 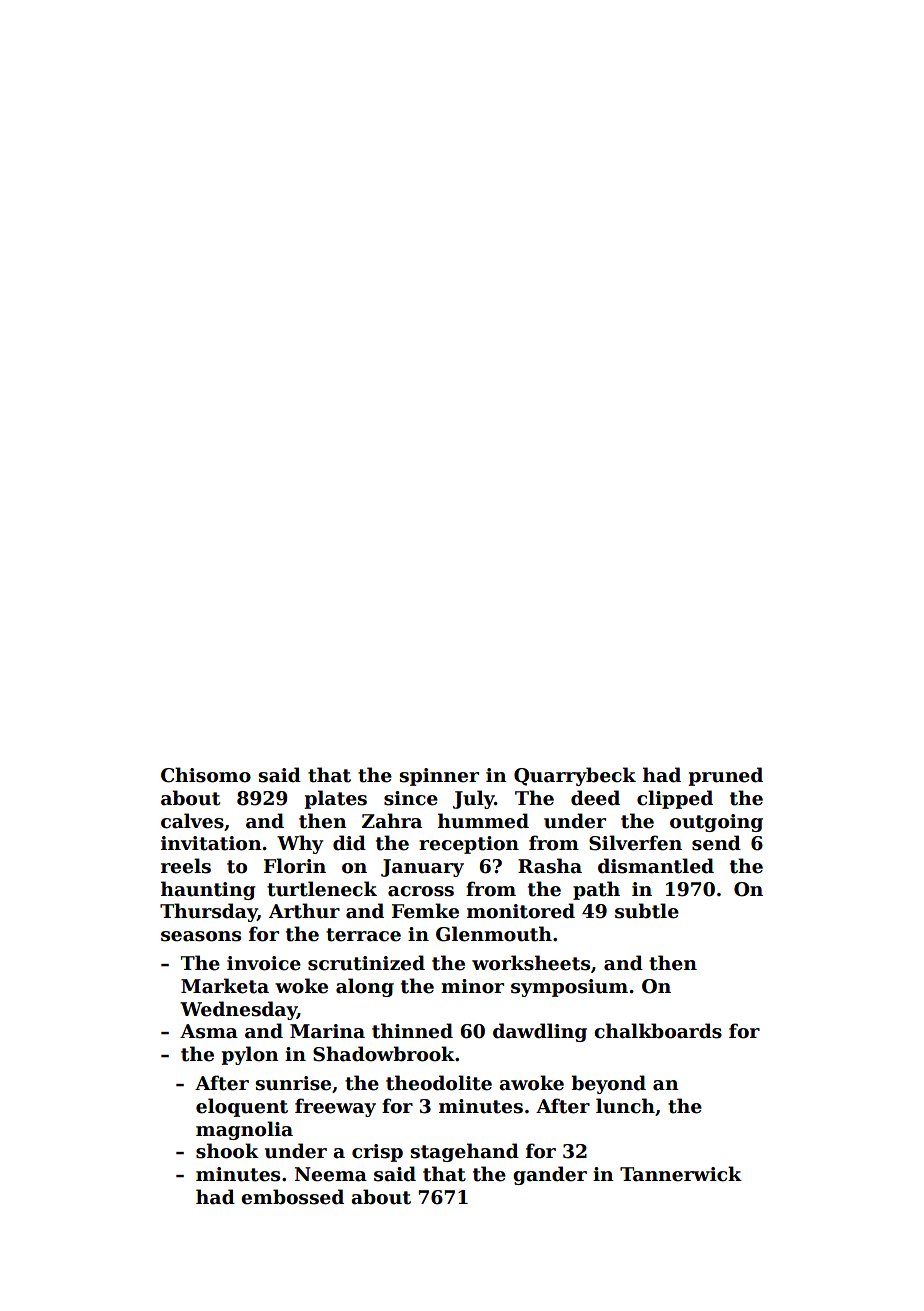 What do you see at coordinates (569, 988) in the page?
I see `symposium` at bounding box center [569, 988].
